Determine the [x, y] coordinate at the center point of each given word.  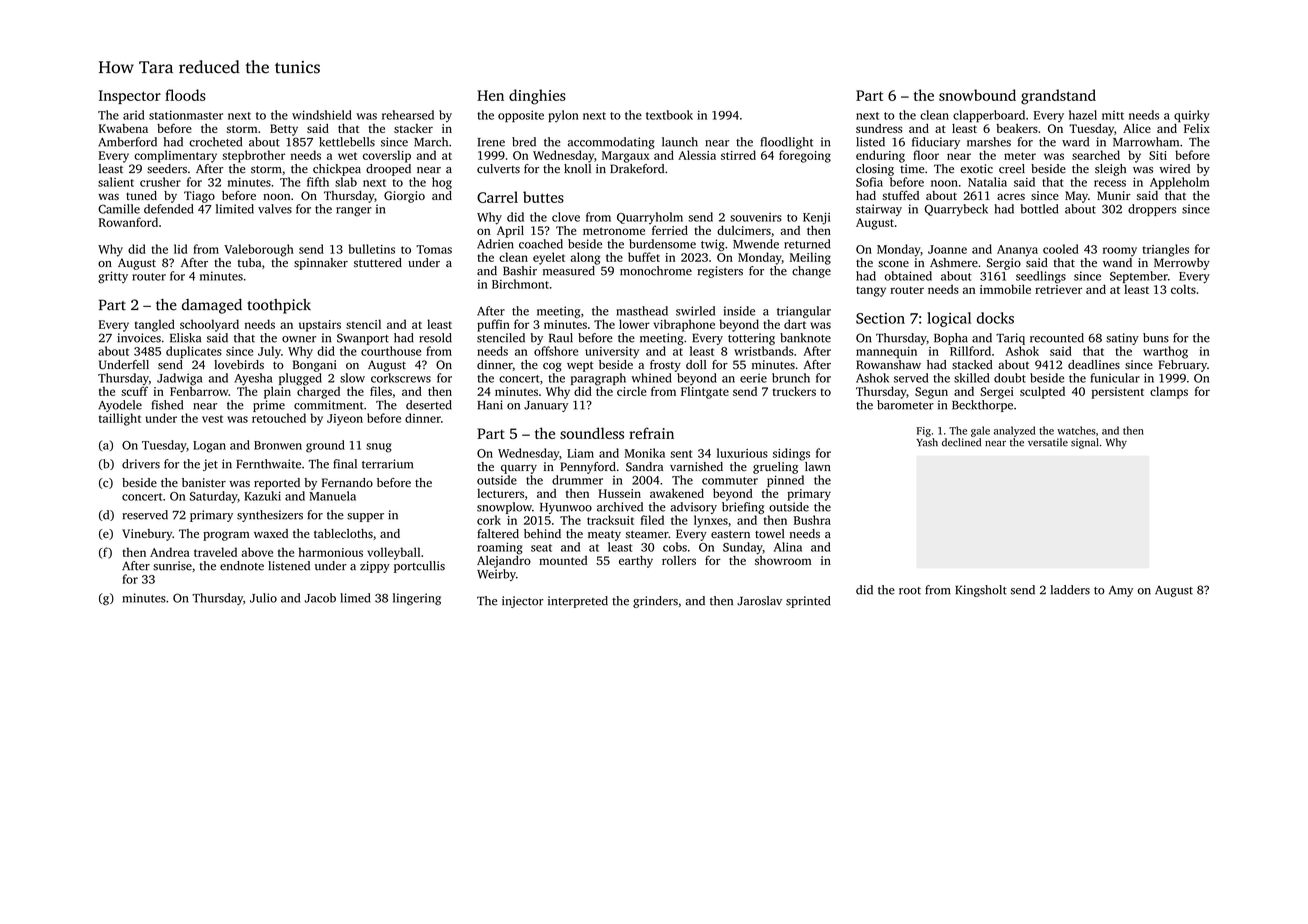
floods [185, 95]
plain [277, 392]
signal [1085, 443]
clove [566, 217]
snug [378, 448]
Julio [263, 598]
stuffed [900, 195]
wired [1174, 169]
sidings [791, 454]
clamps [1169, 392]
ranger [354, 211]
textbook [669, 115]
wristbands [763, 351]
